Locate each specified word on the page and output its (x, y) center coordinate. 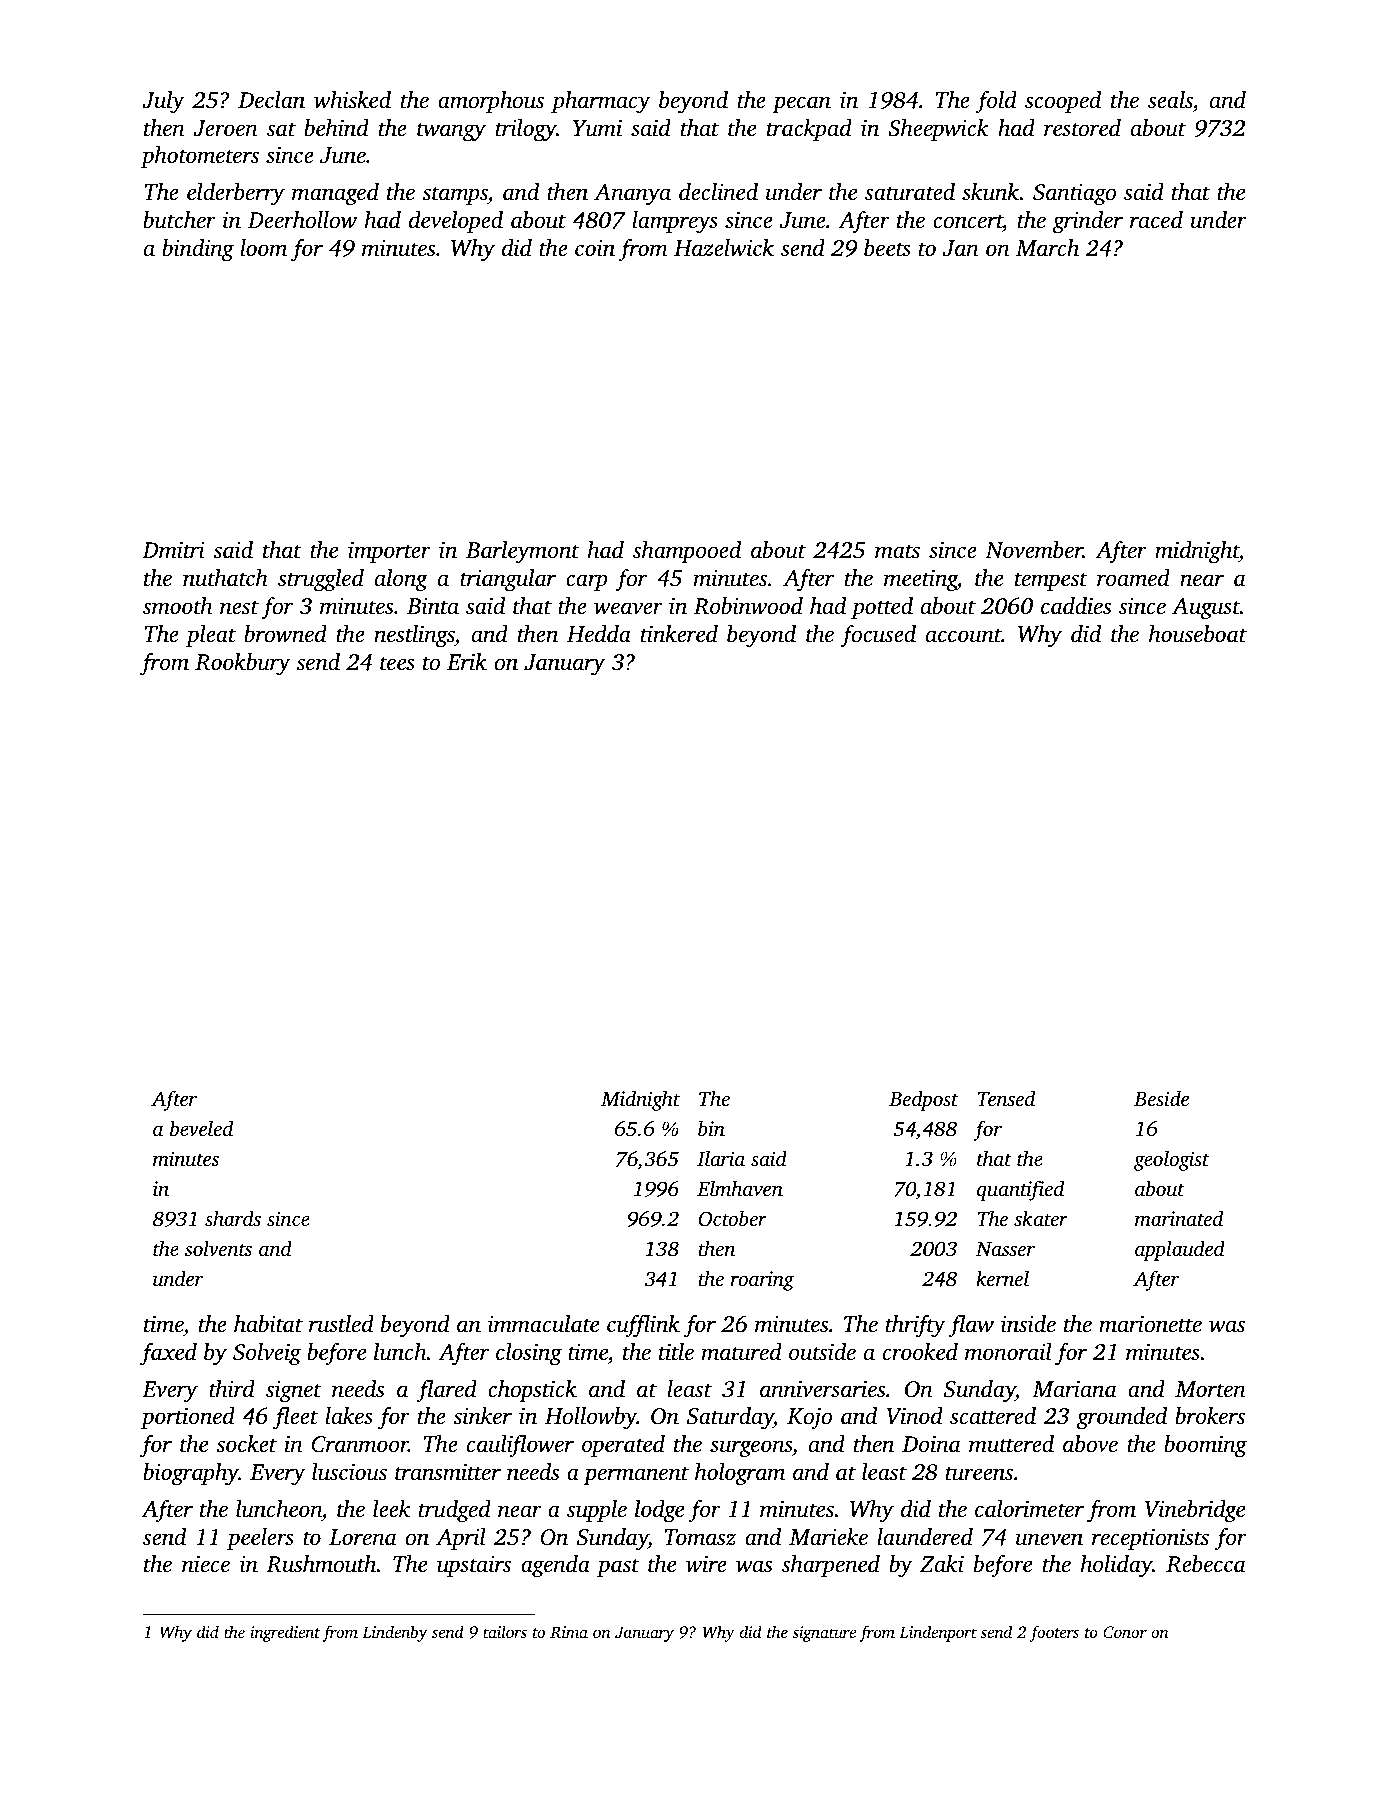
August (1206, 609)
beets (887, 248)
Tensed (1006, 1098)
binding (198, 250)
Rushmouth (321, 1564)
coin (595, 248)
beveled (201, 1128)
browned (285, 634)
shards (233, 1218)
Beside (1161, 1098)
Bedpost (923, 1100)
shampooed (687, 552)
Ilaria (721, 1158)
